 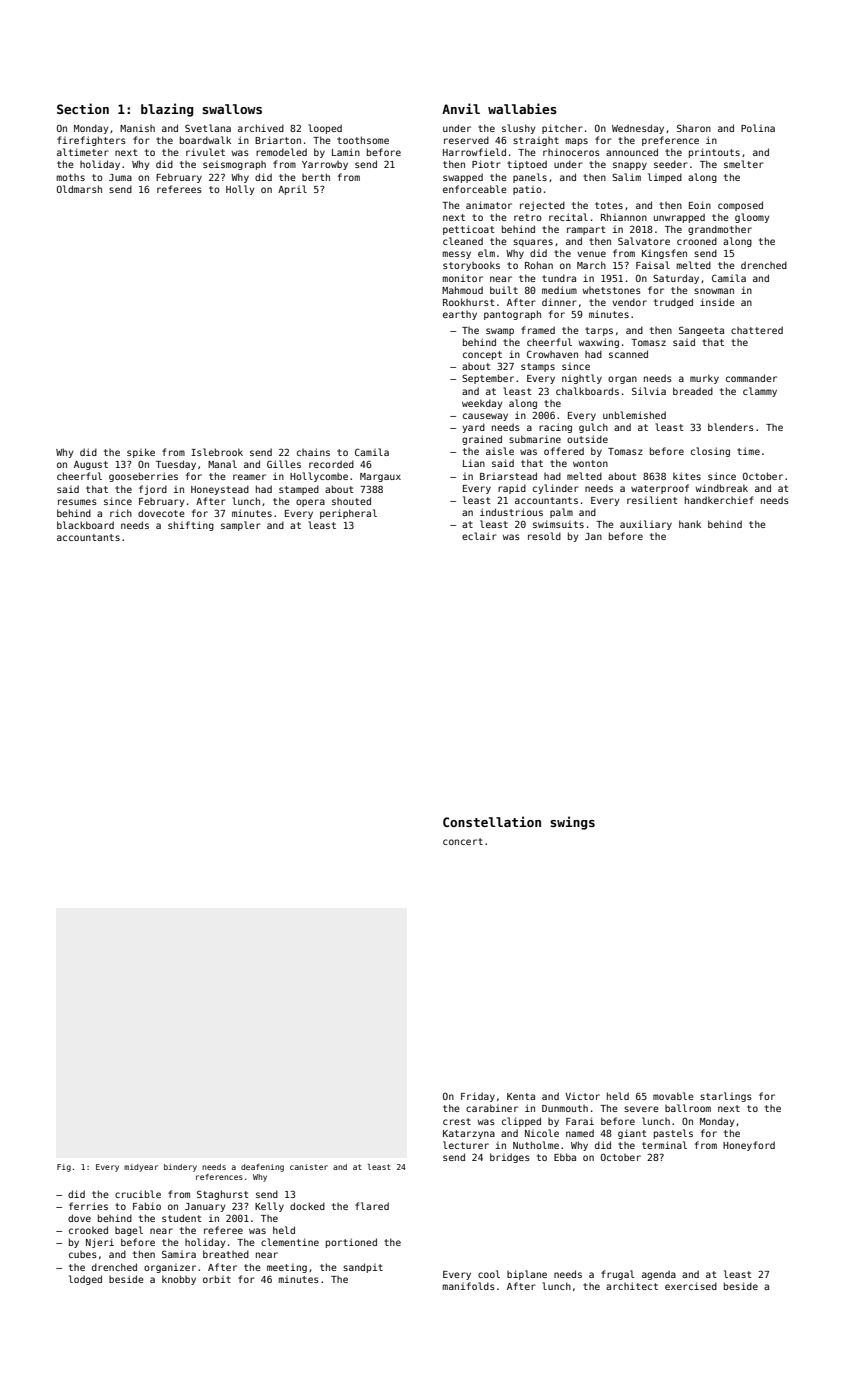 What do you see at coordinates (644, 241) in the screenshot?
I see `Salvatore` at bounding box center [644, 241].
